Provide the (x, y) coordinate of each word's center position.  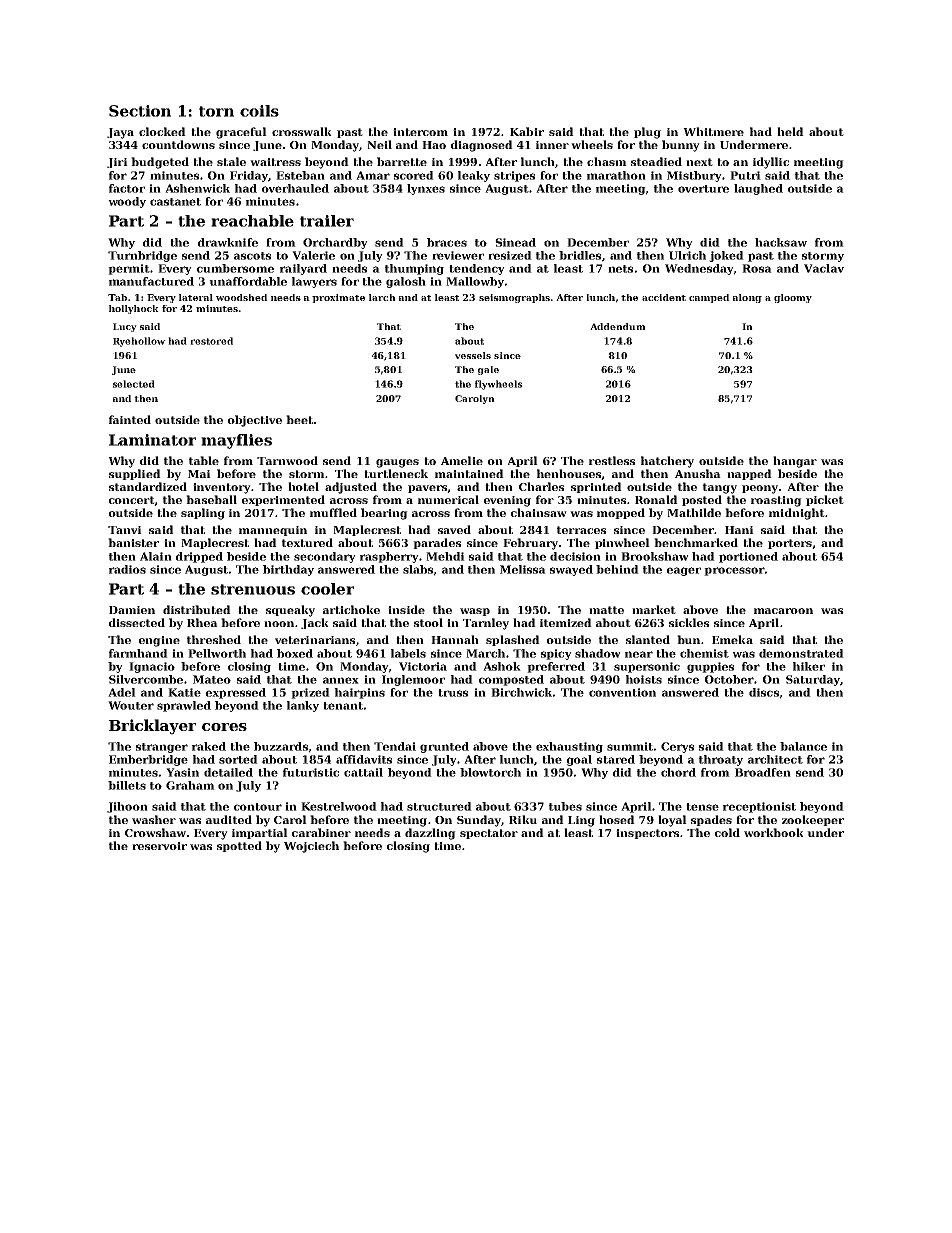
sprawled (184, 706)
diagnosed (482, 146)
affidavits (364, 759)
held (790, 131)
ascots (252, 256)
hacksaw (781, 242)
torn (216, 111)
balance (803, 746)
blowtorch (490, 772)
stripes (514, 176)
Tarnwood (287, 460)
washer (154, 819)
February (530, 544)
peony (760, 489)
